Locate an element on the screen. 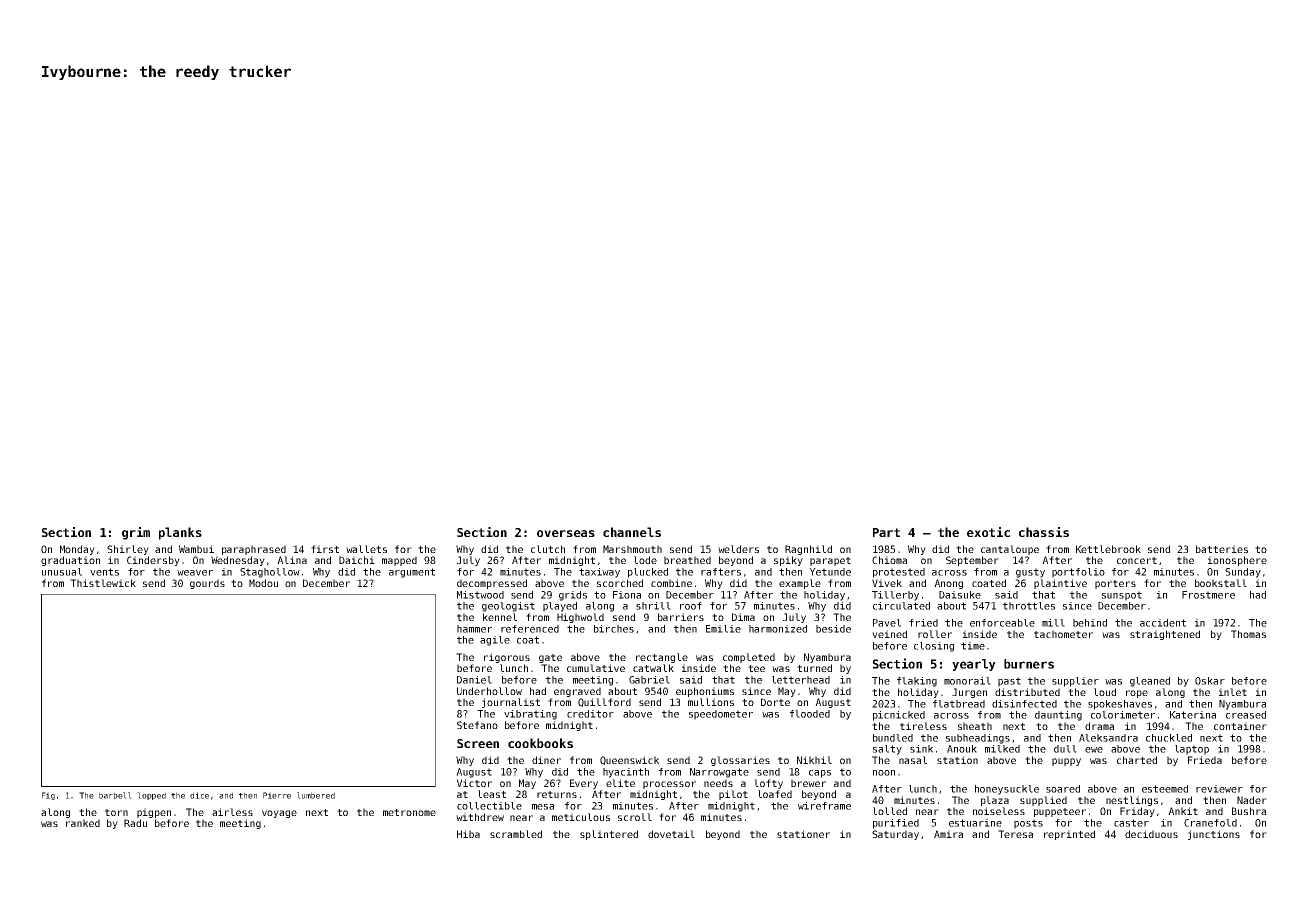 The image size is (1308, 924). ranked is located at coordinates (83, 823).
